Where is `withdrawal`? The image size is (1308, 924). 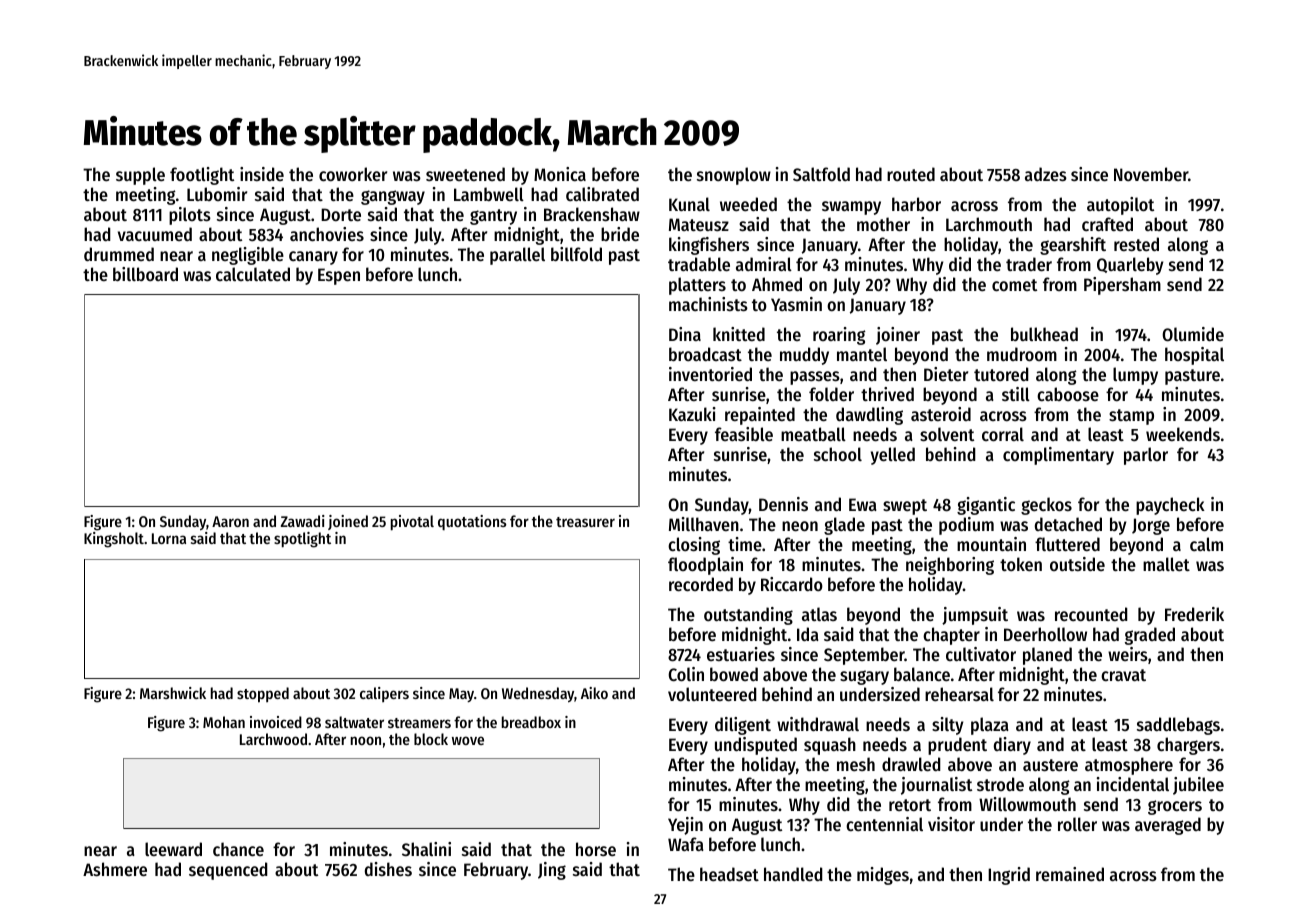 withdrawal is located at coordinates (818, 724).
